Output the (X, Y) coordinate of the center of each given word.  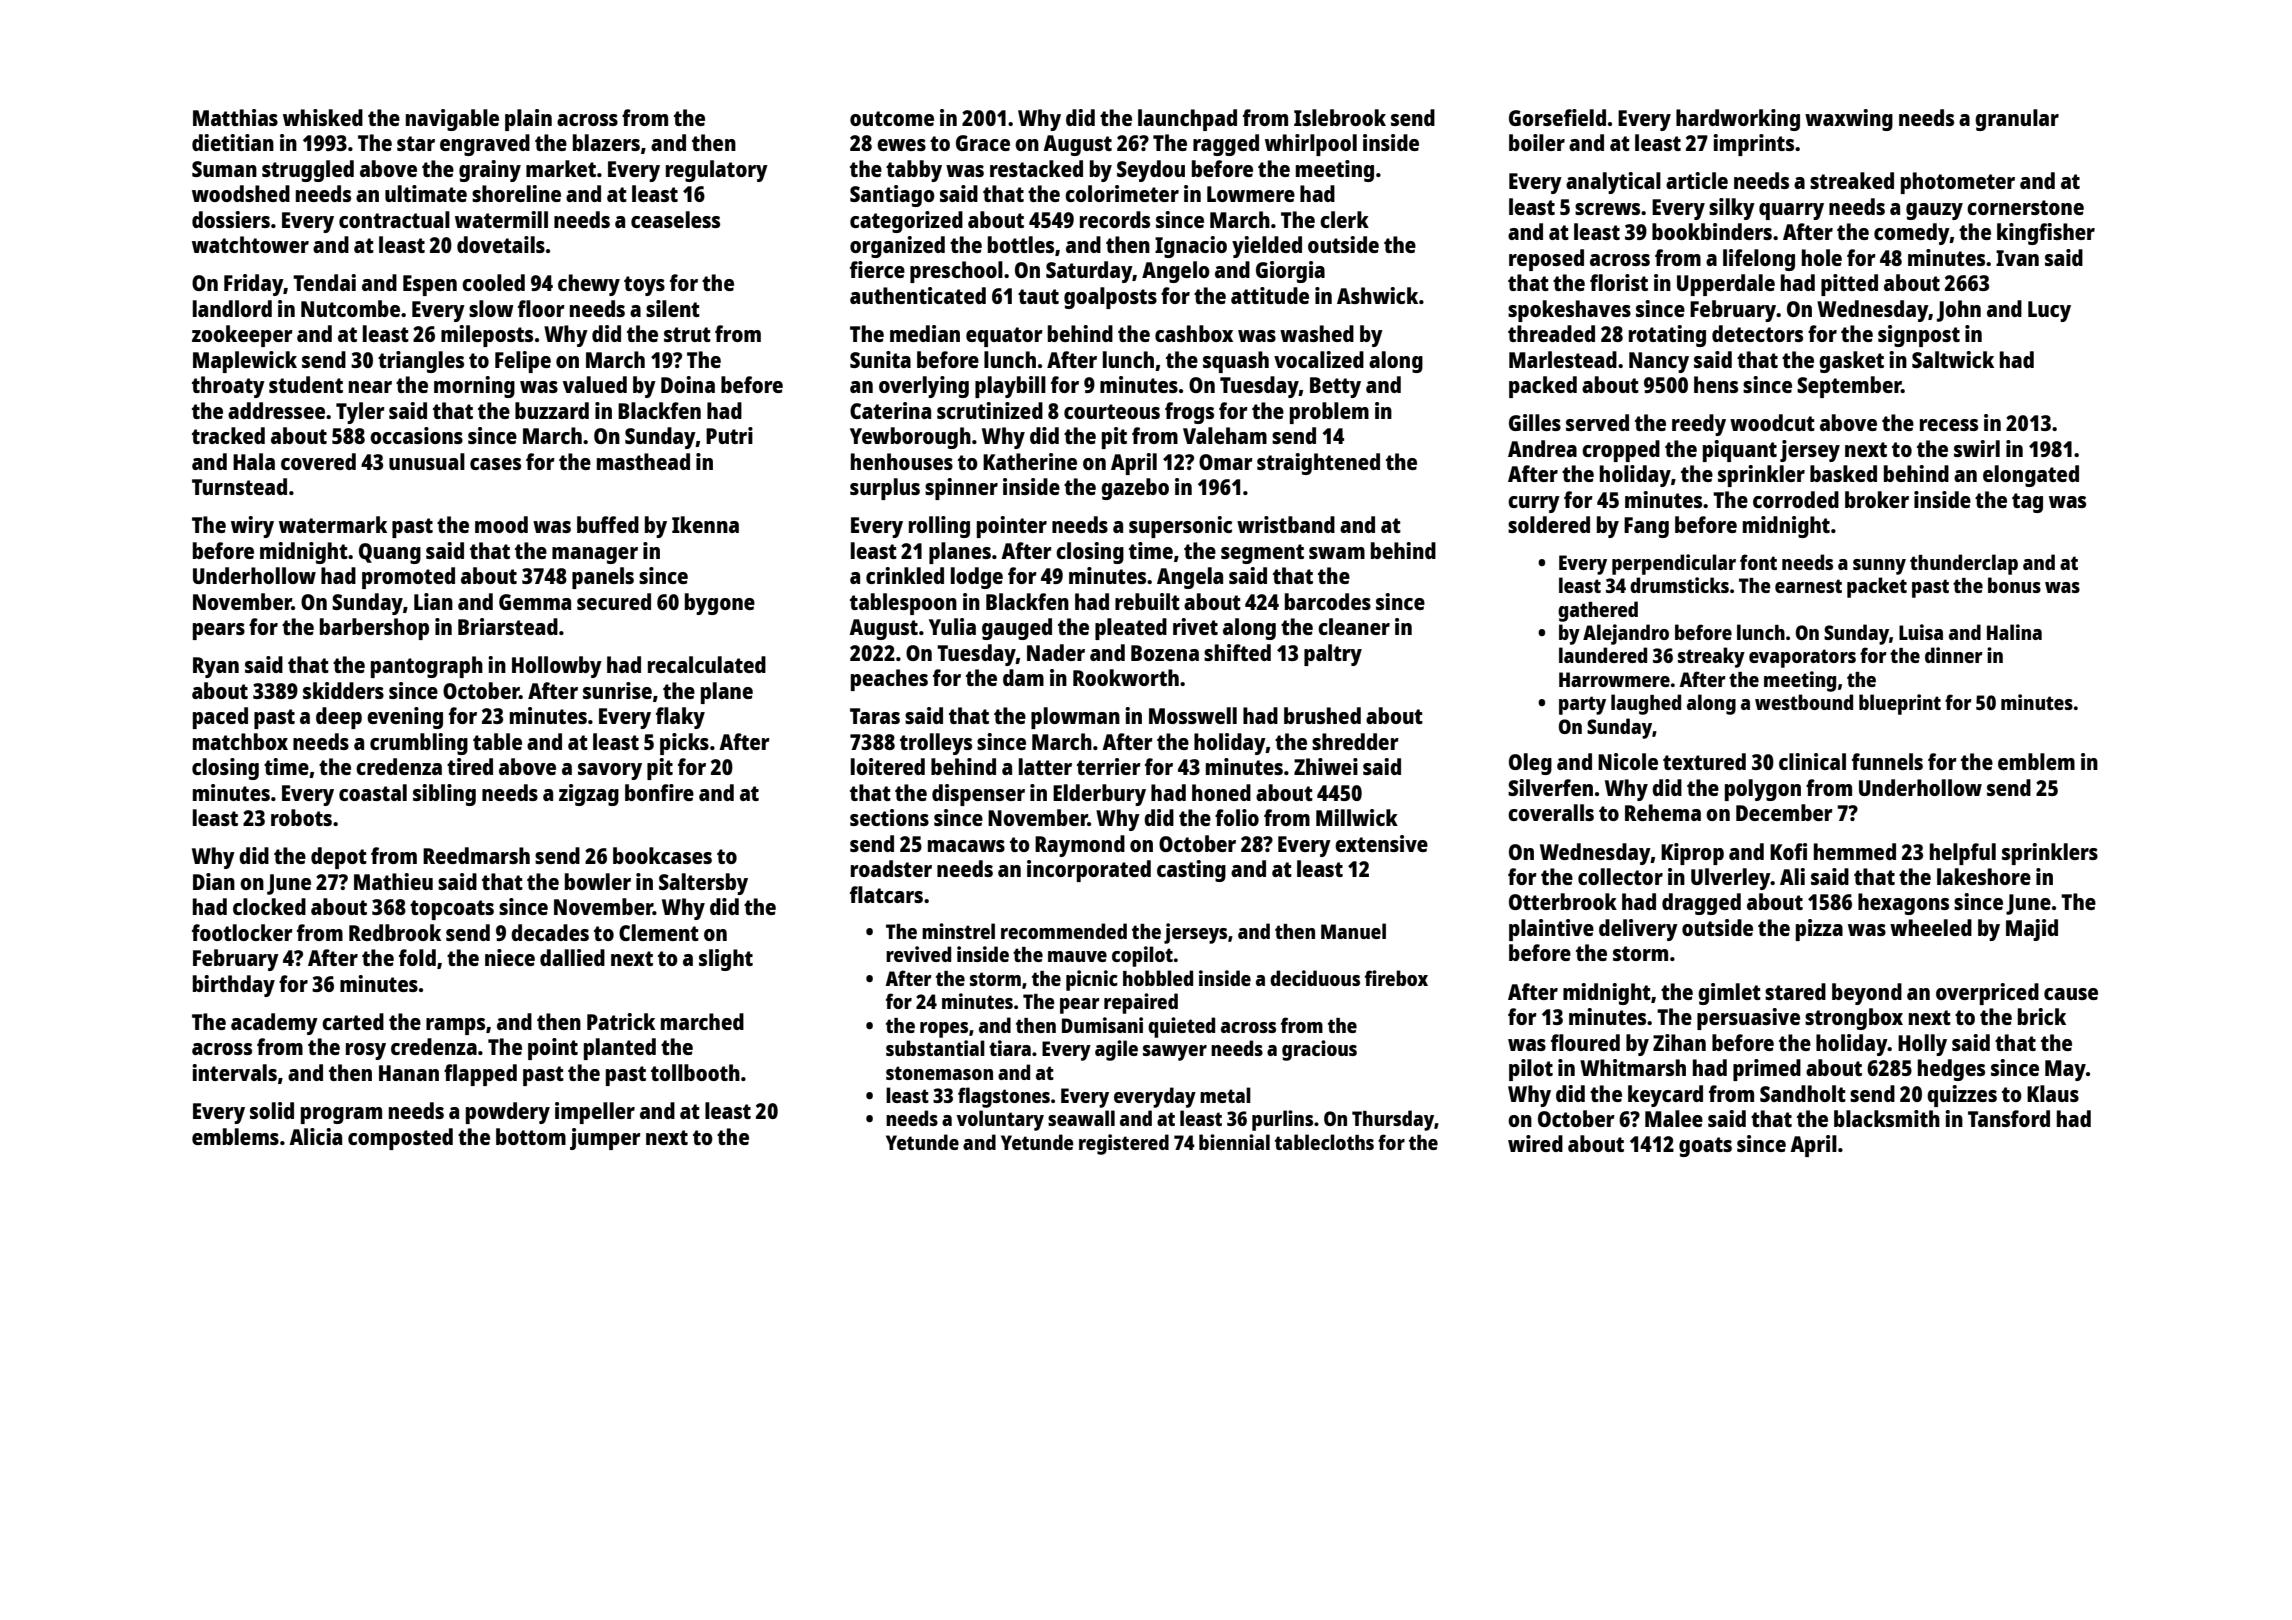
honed (1221, 792)
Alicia (315, 1136)
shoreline (516, 193)
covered (318, 461)
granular (2017, 120)
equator (1004, 337)
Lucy (2049, 311)
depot (339, 858)
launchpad (1187, 120)
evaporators (1802, 658)
